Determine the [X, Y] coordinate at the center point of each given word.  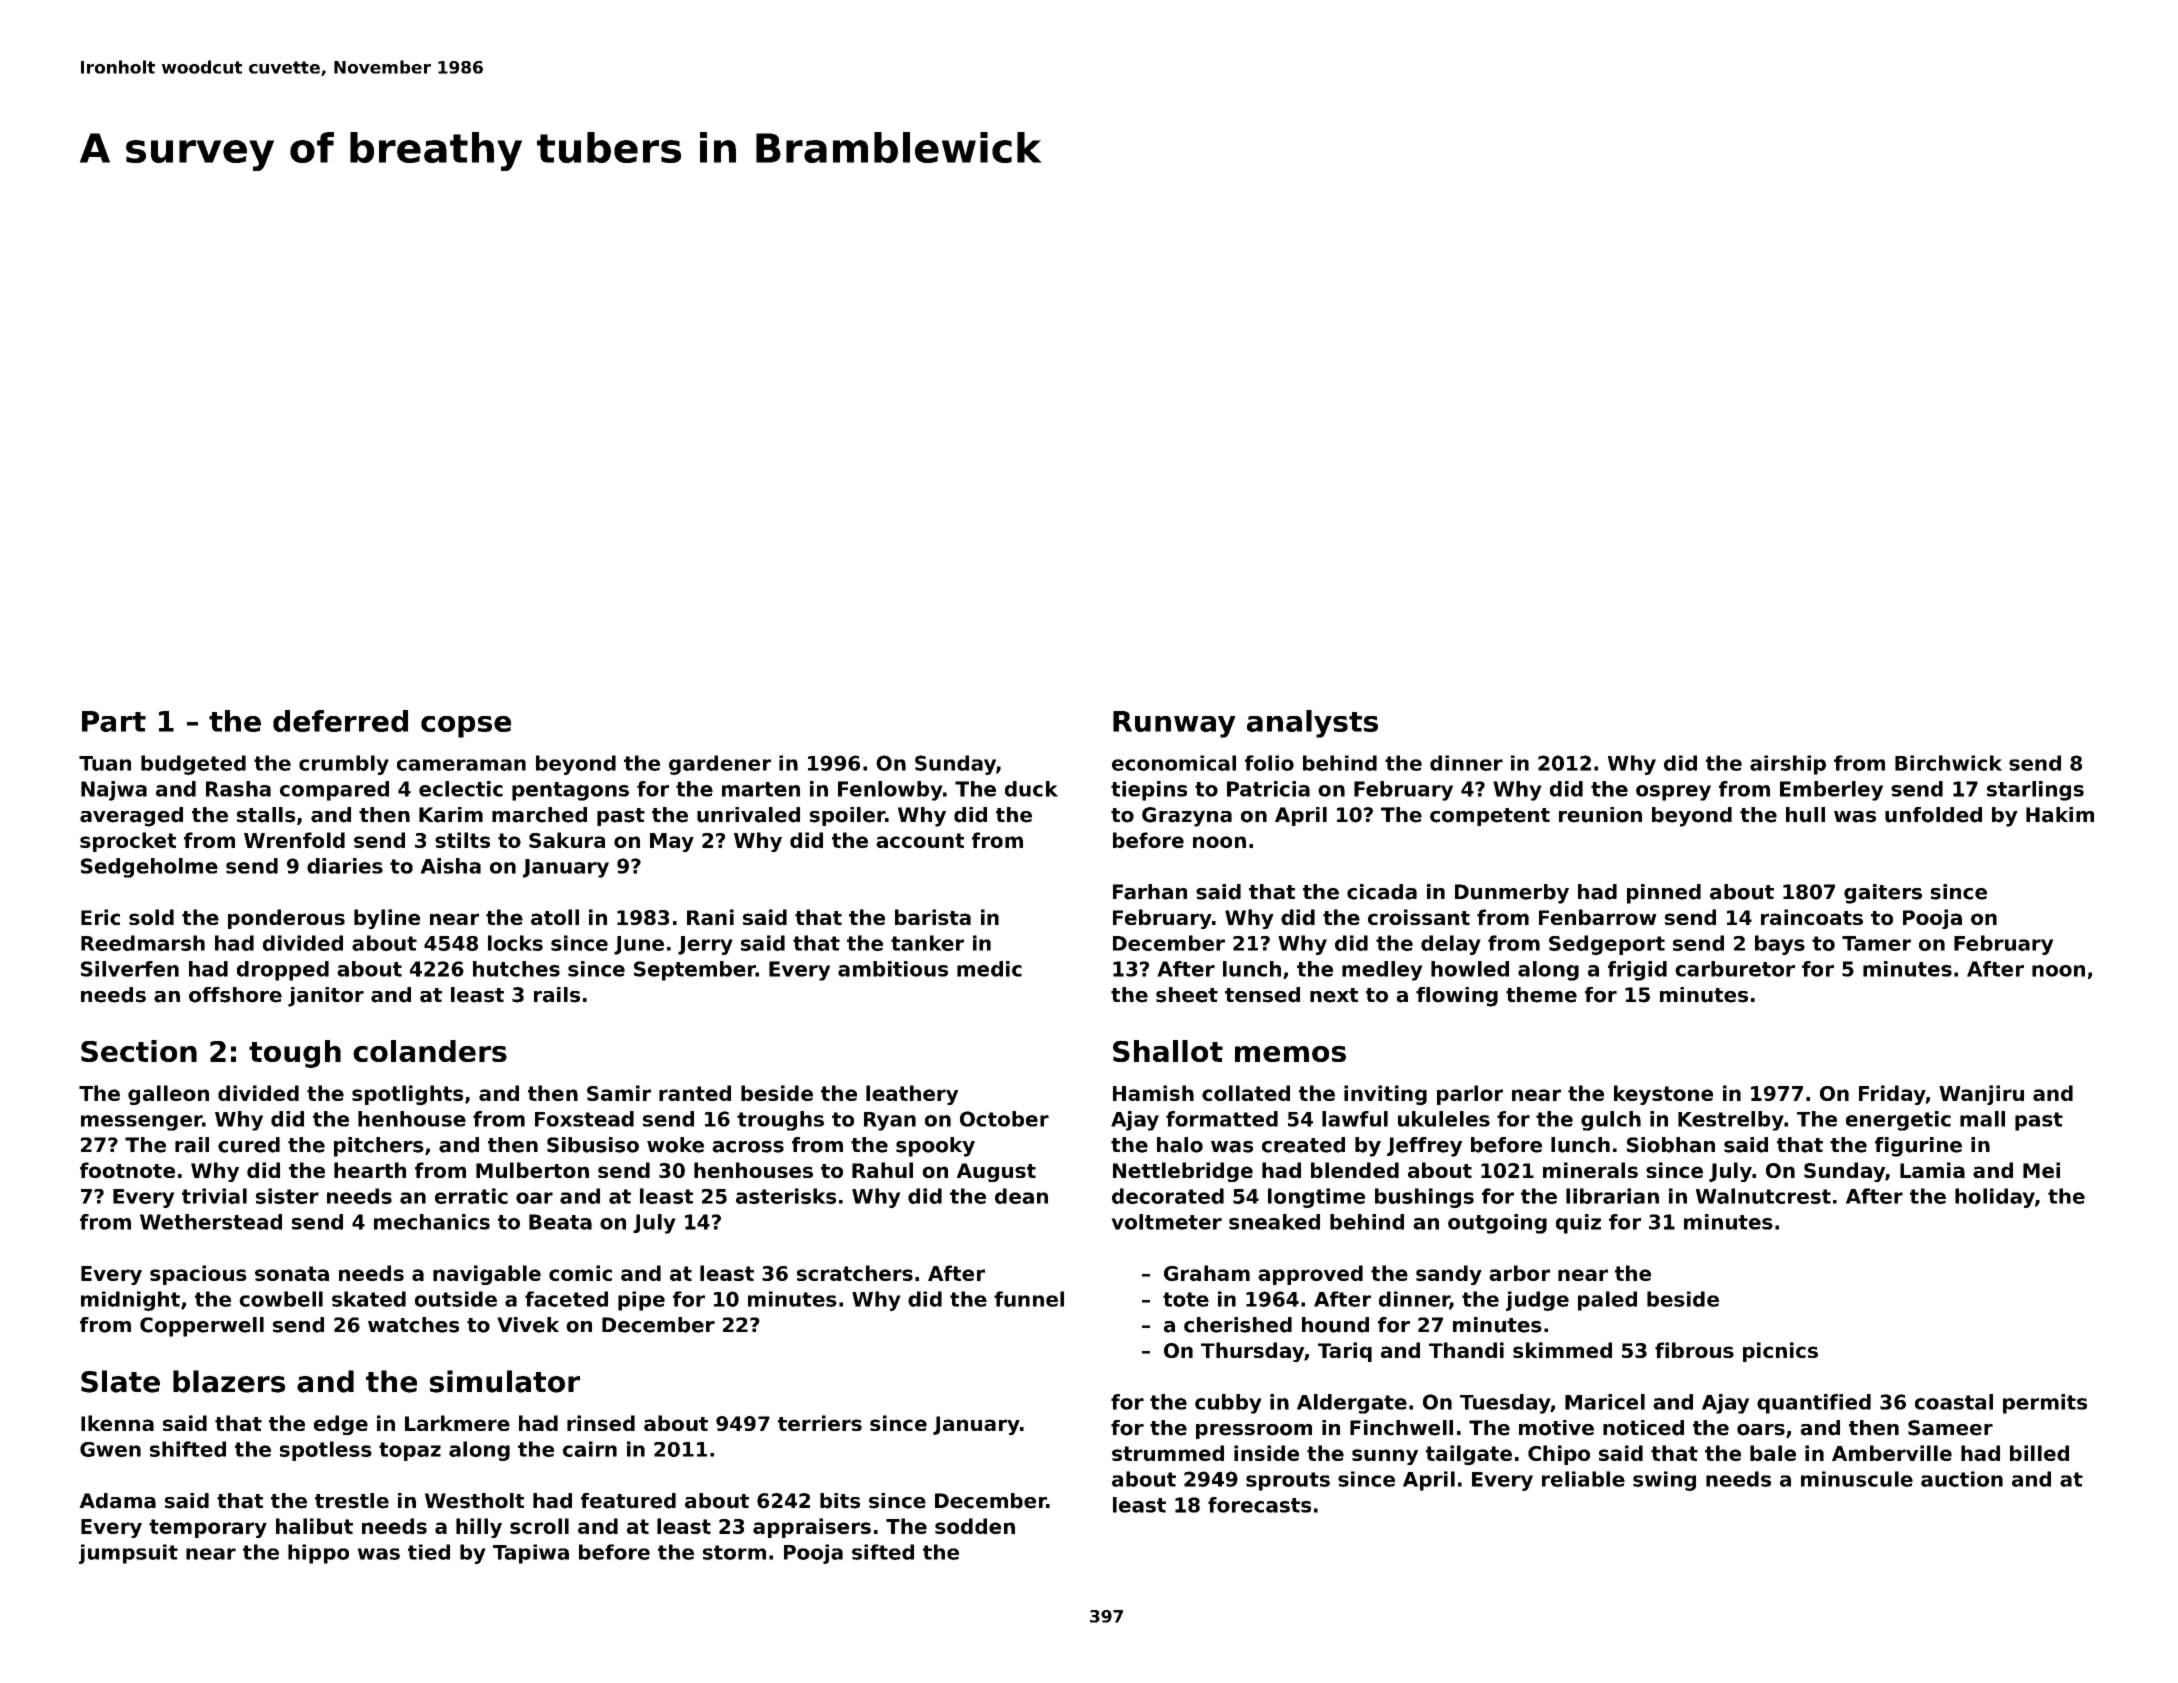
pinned [1664, 894]
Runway [1174, 724]
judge [1537, 1301]
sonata [292, 1273]
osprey [1673, 793]
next [1334, 995]
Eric [100, 917]
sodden [975, 1526]
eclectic [461, 789]
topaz [410, 1451]
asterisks [786, 1196]
